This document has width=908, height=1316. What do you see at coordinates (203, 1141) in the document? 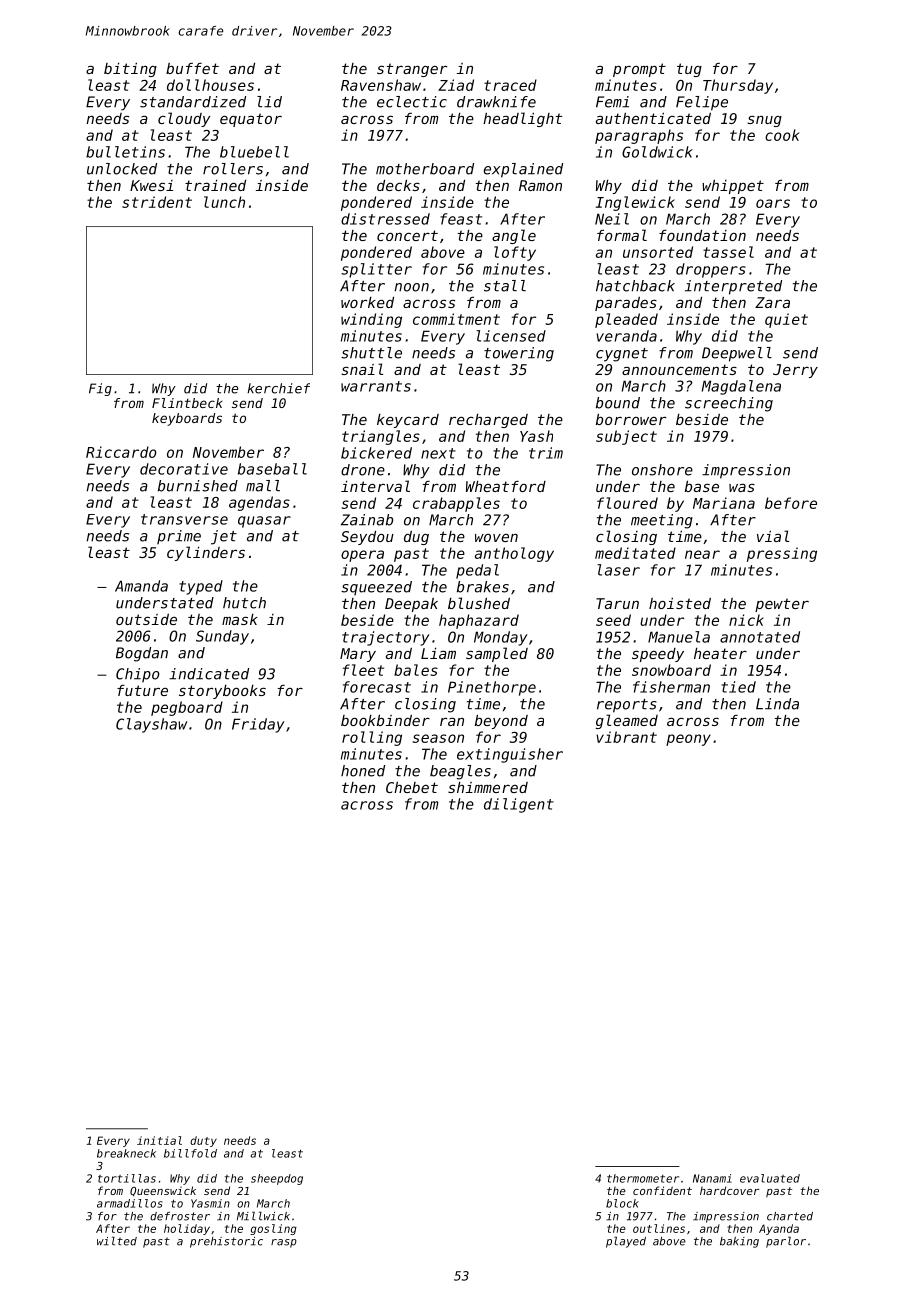
I see `duty` at bounding box center [203, 1141].
